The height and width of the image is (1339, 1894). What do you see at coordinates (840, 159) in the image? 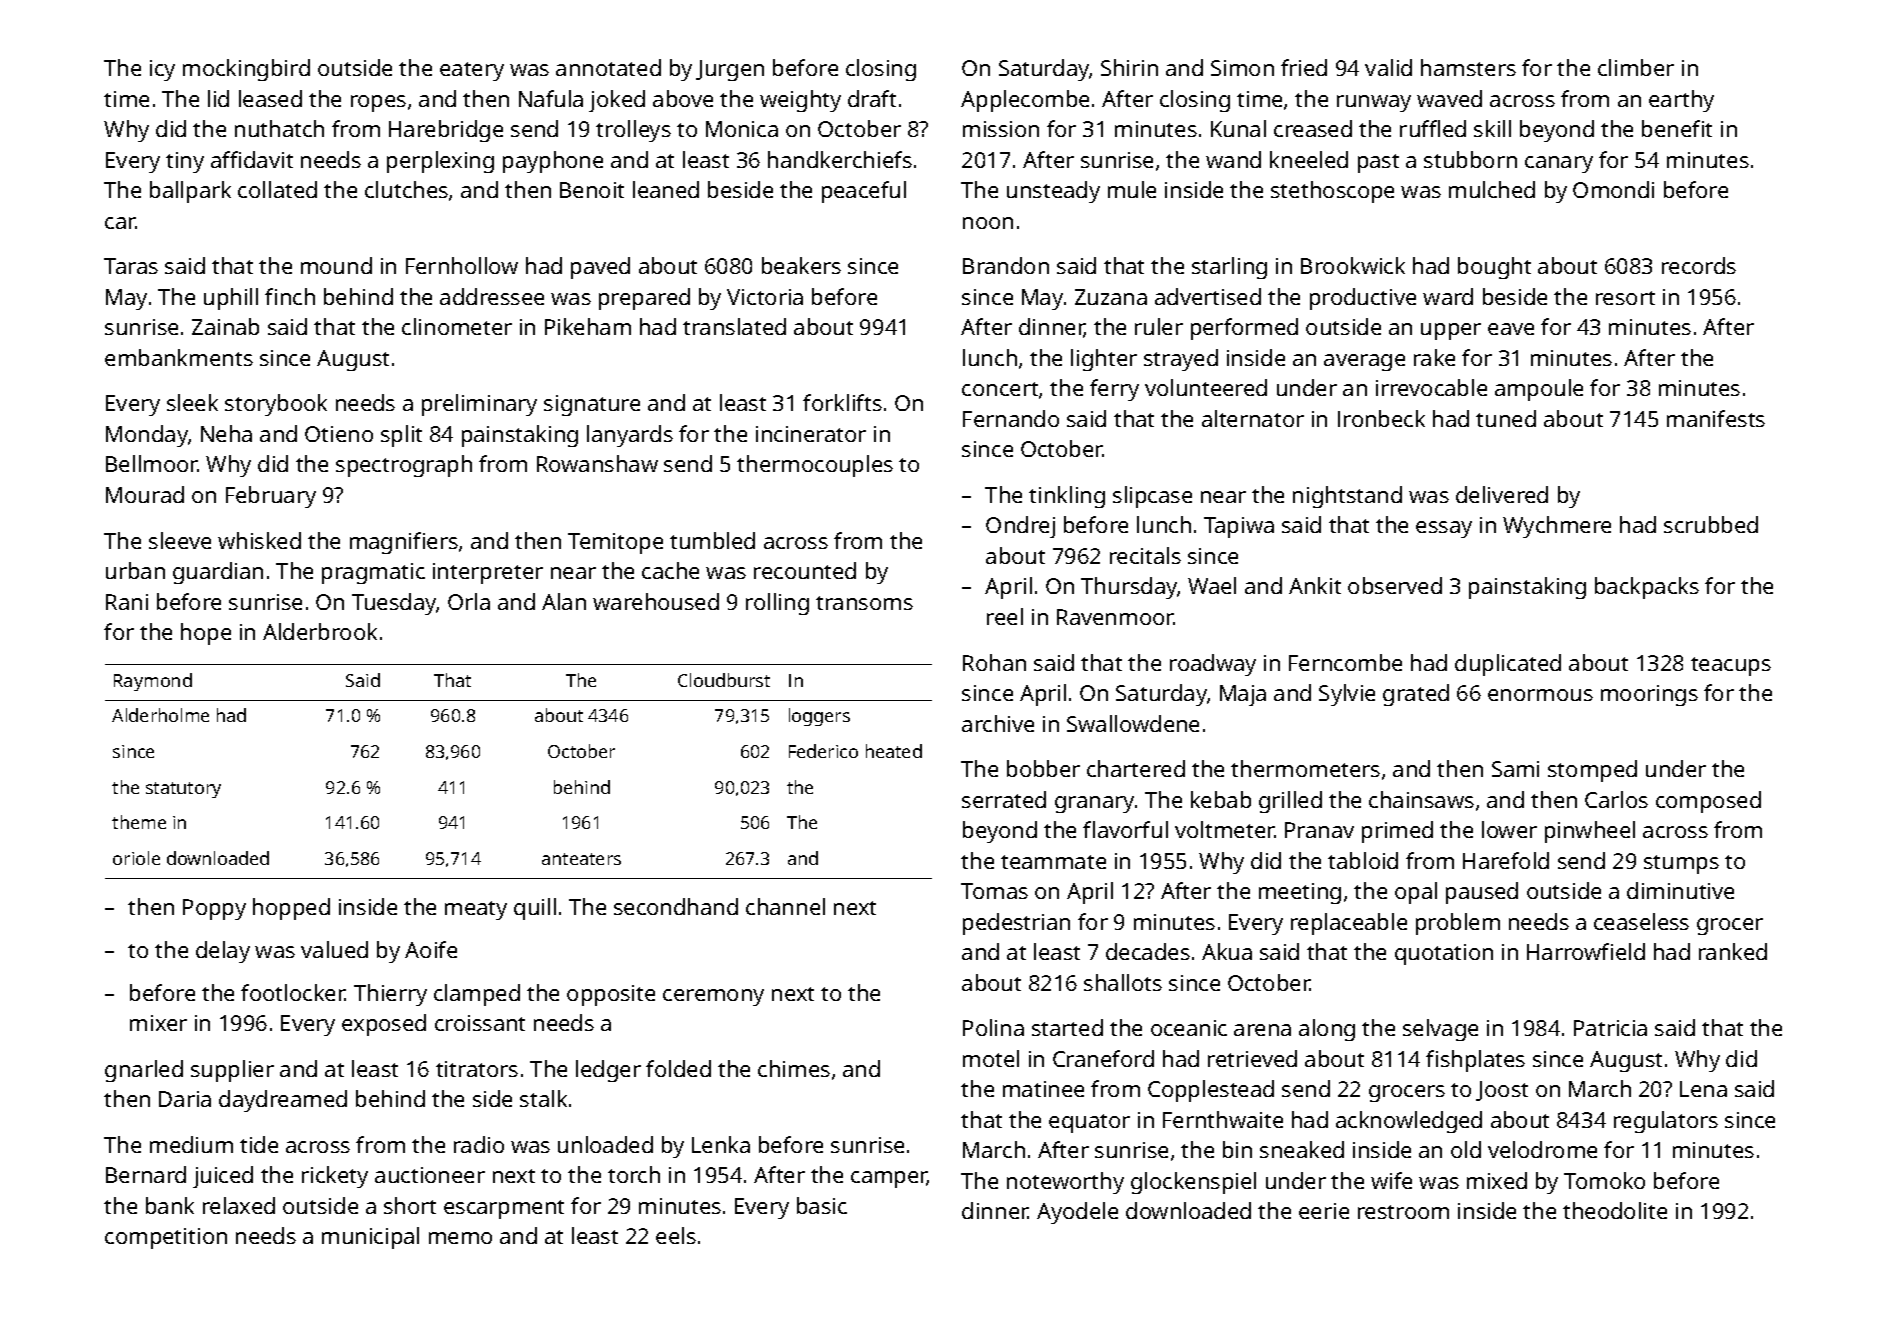
I see `handkerchiefs` at bounding box center [840, 159].
